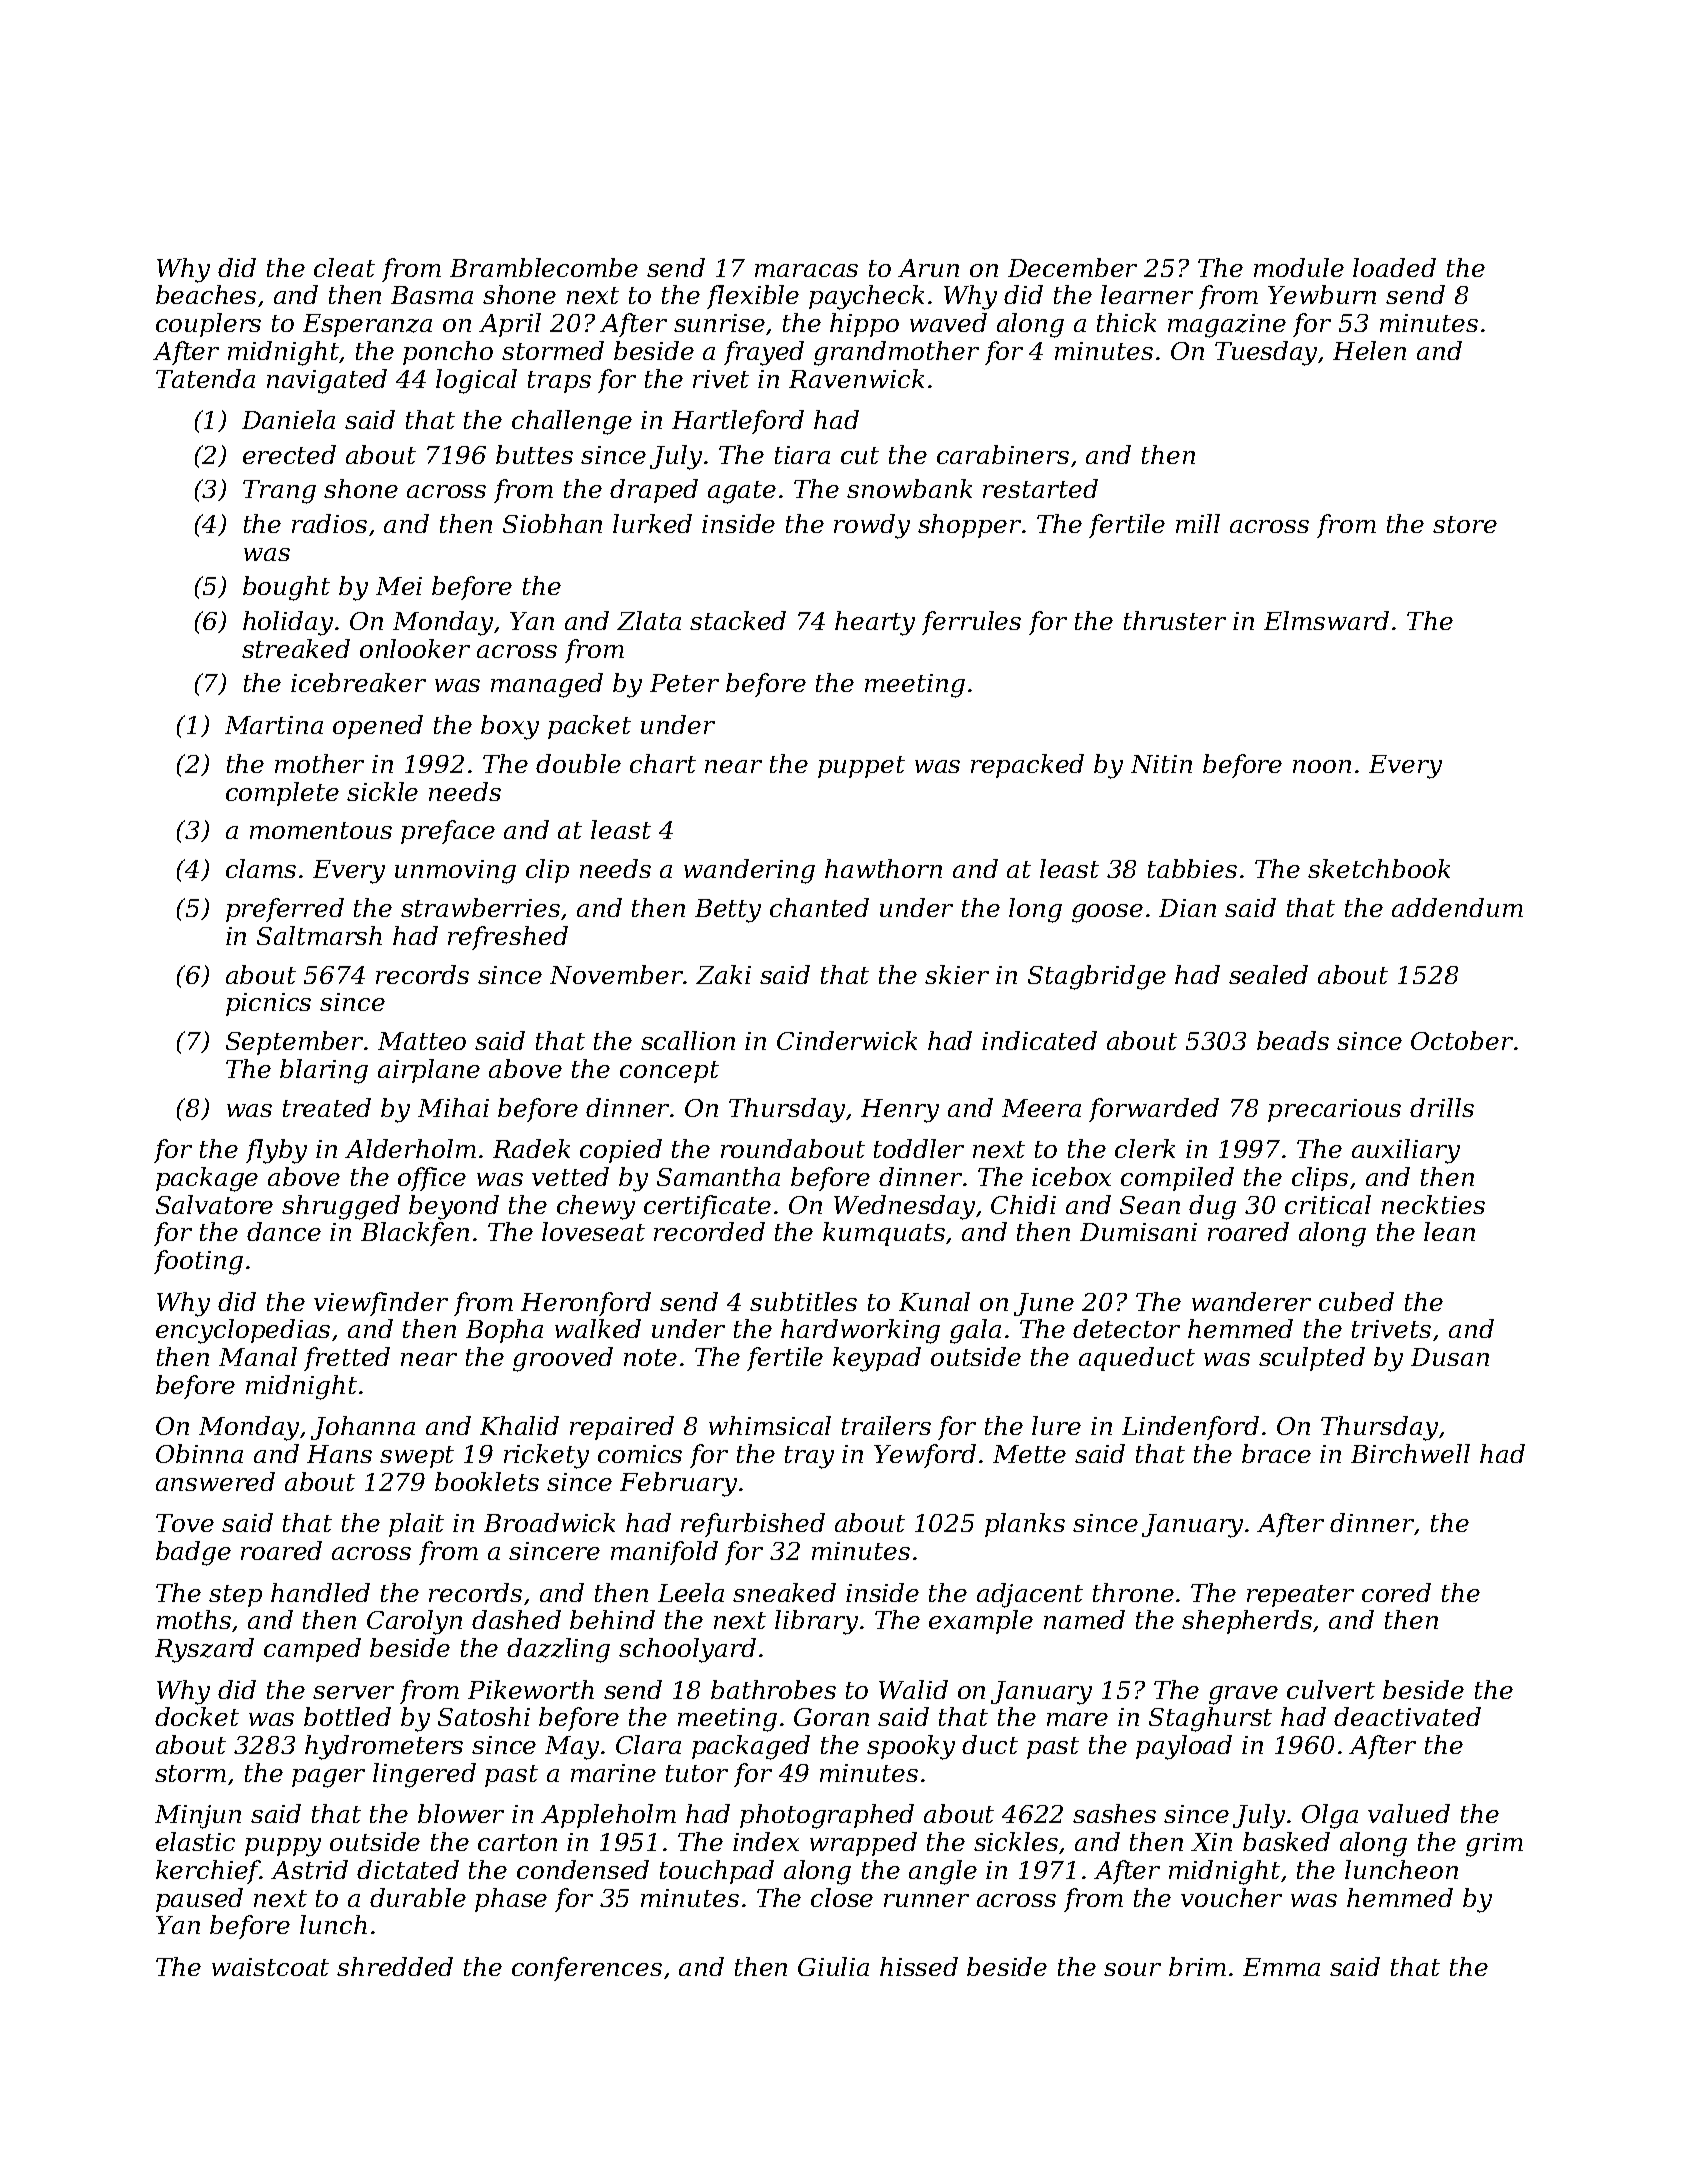  Describe the element at coordinates (519, 1425) in the screenshot. I see `Khalid` at that location.
